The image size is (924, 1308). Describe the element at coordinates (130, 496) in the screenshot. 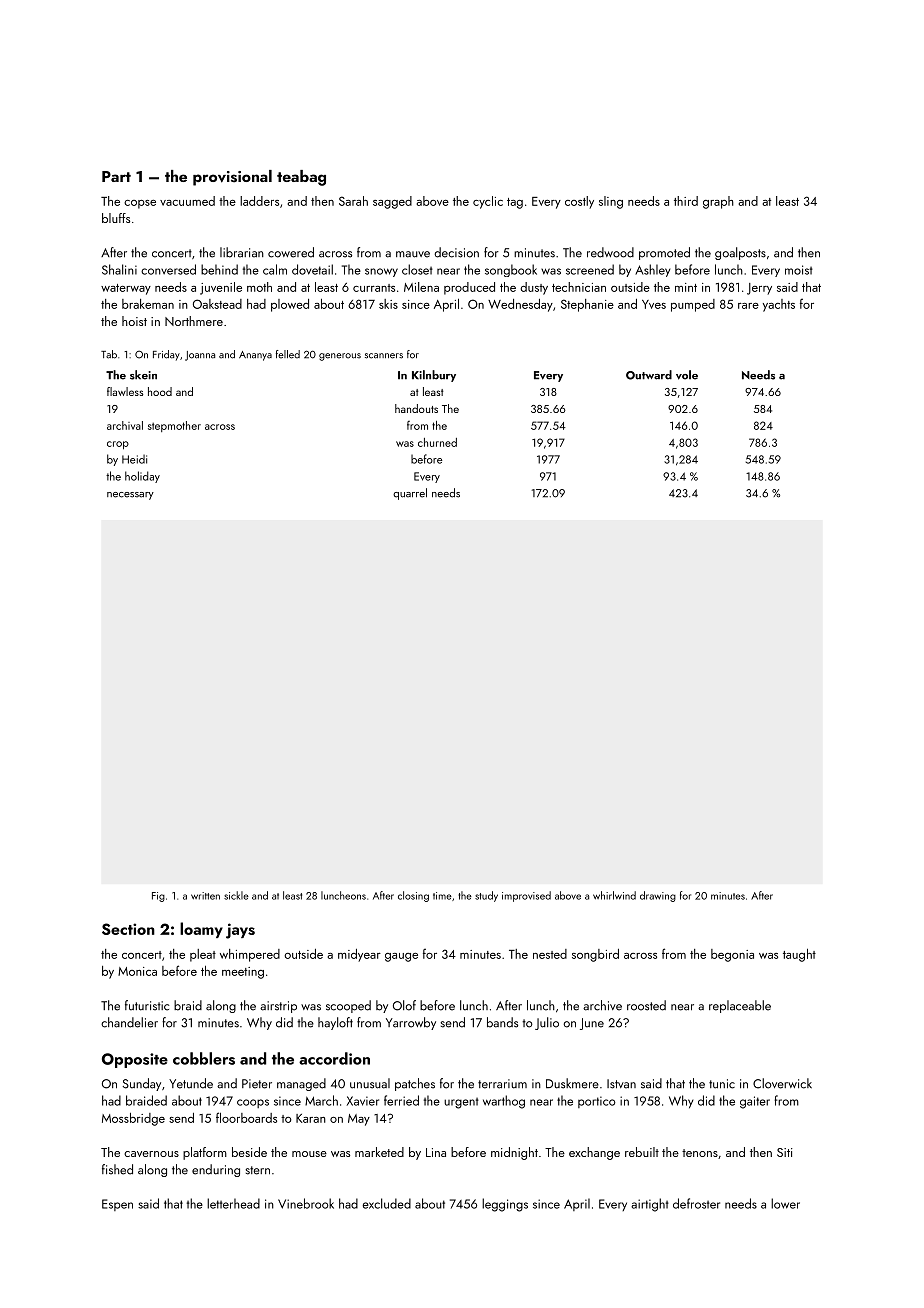

I see `necessary` at that location.
